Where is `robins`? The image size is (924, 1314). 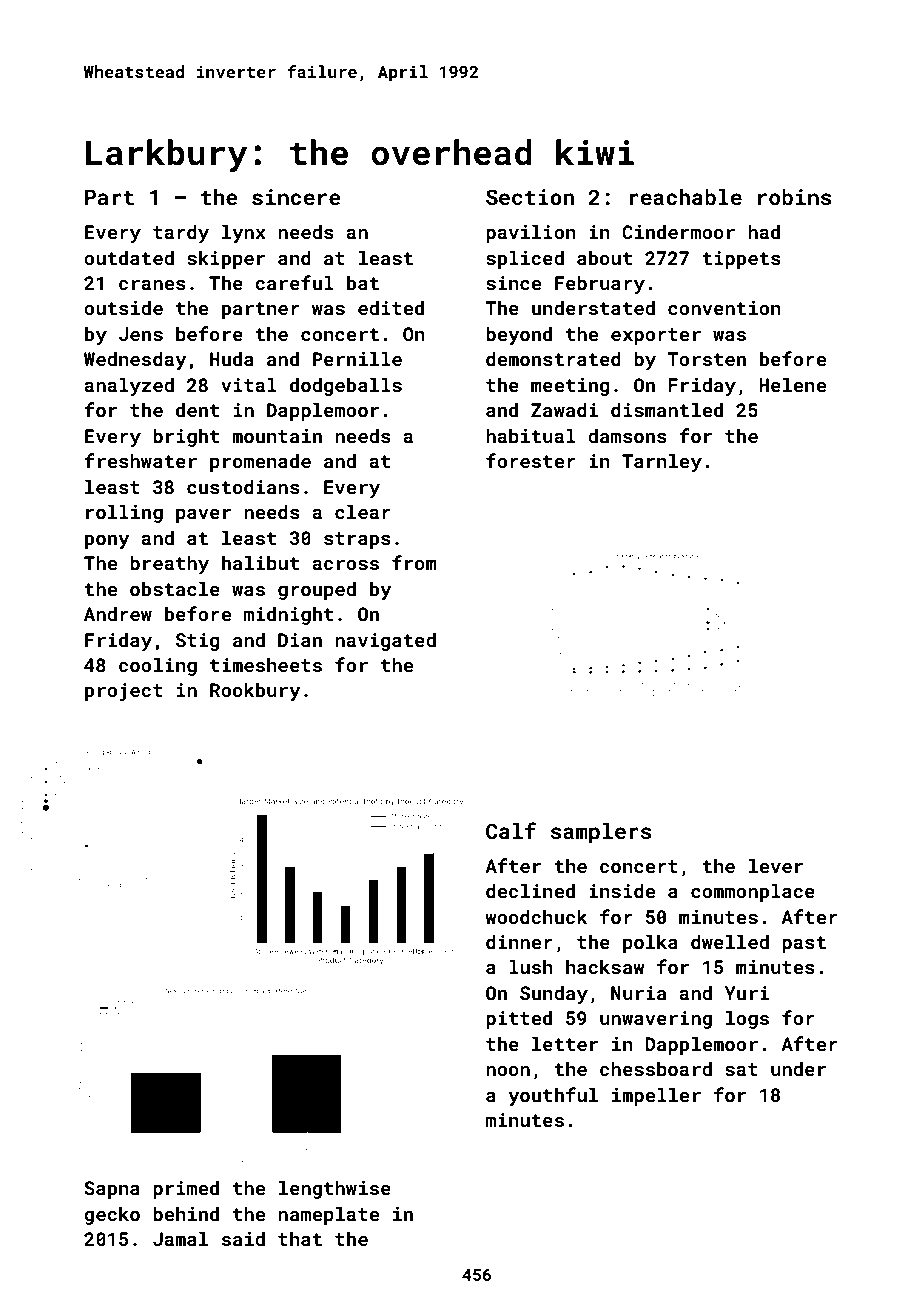 robins is located at coordinates (795, 197).
